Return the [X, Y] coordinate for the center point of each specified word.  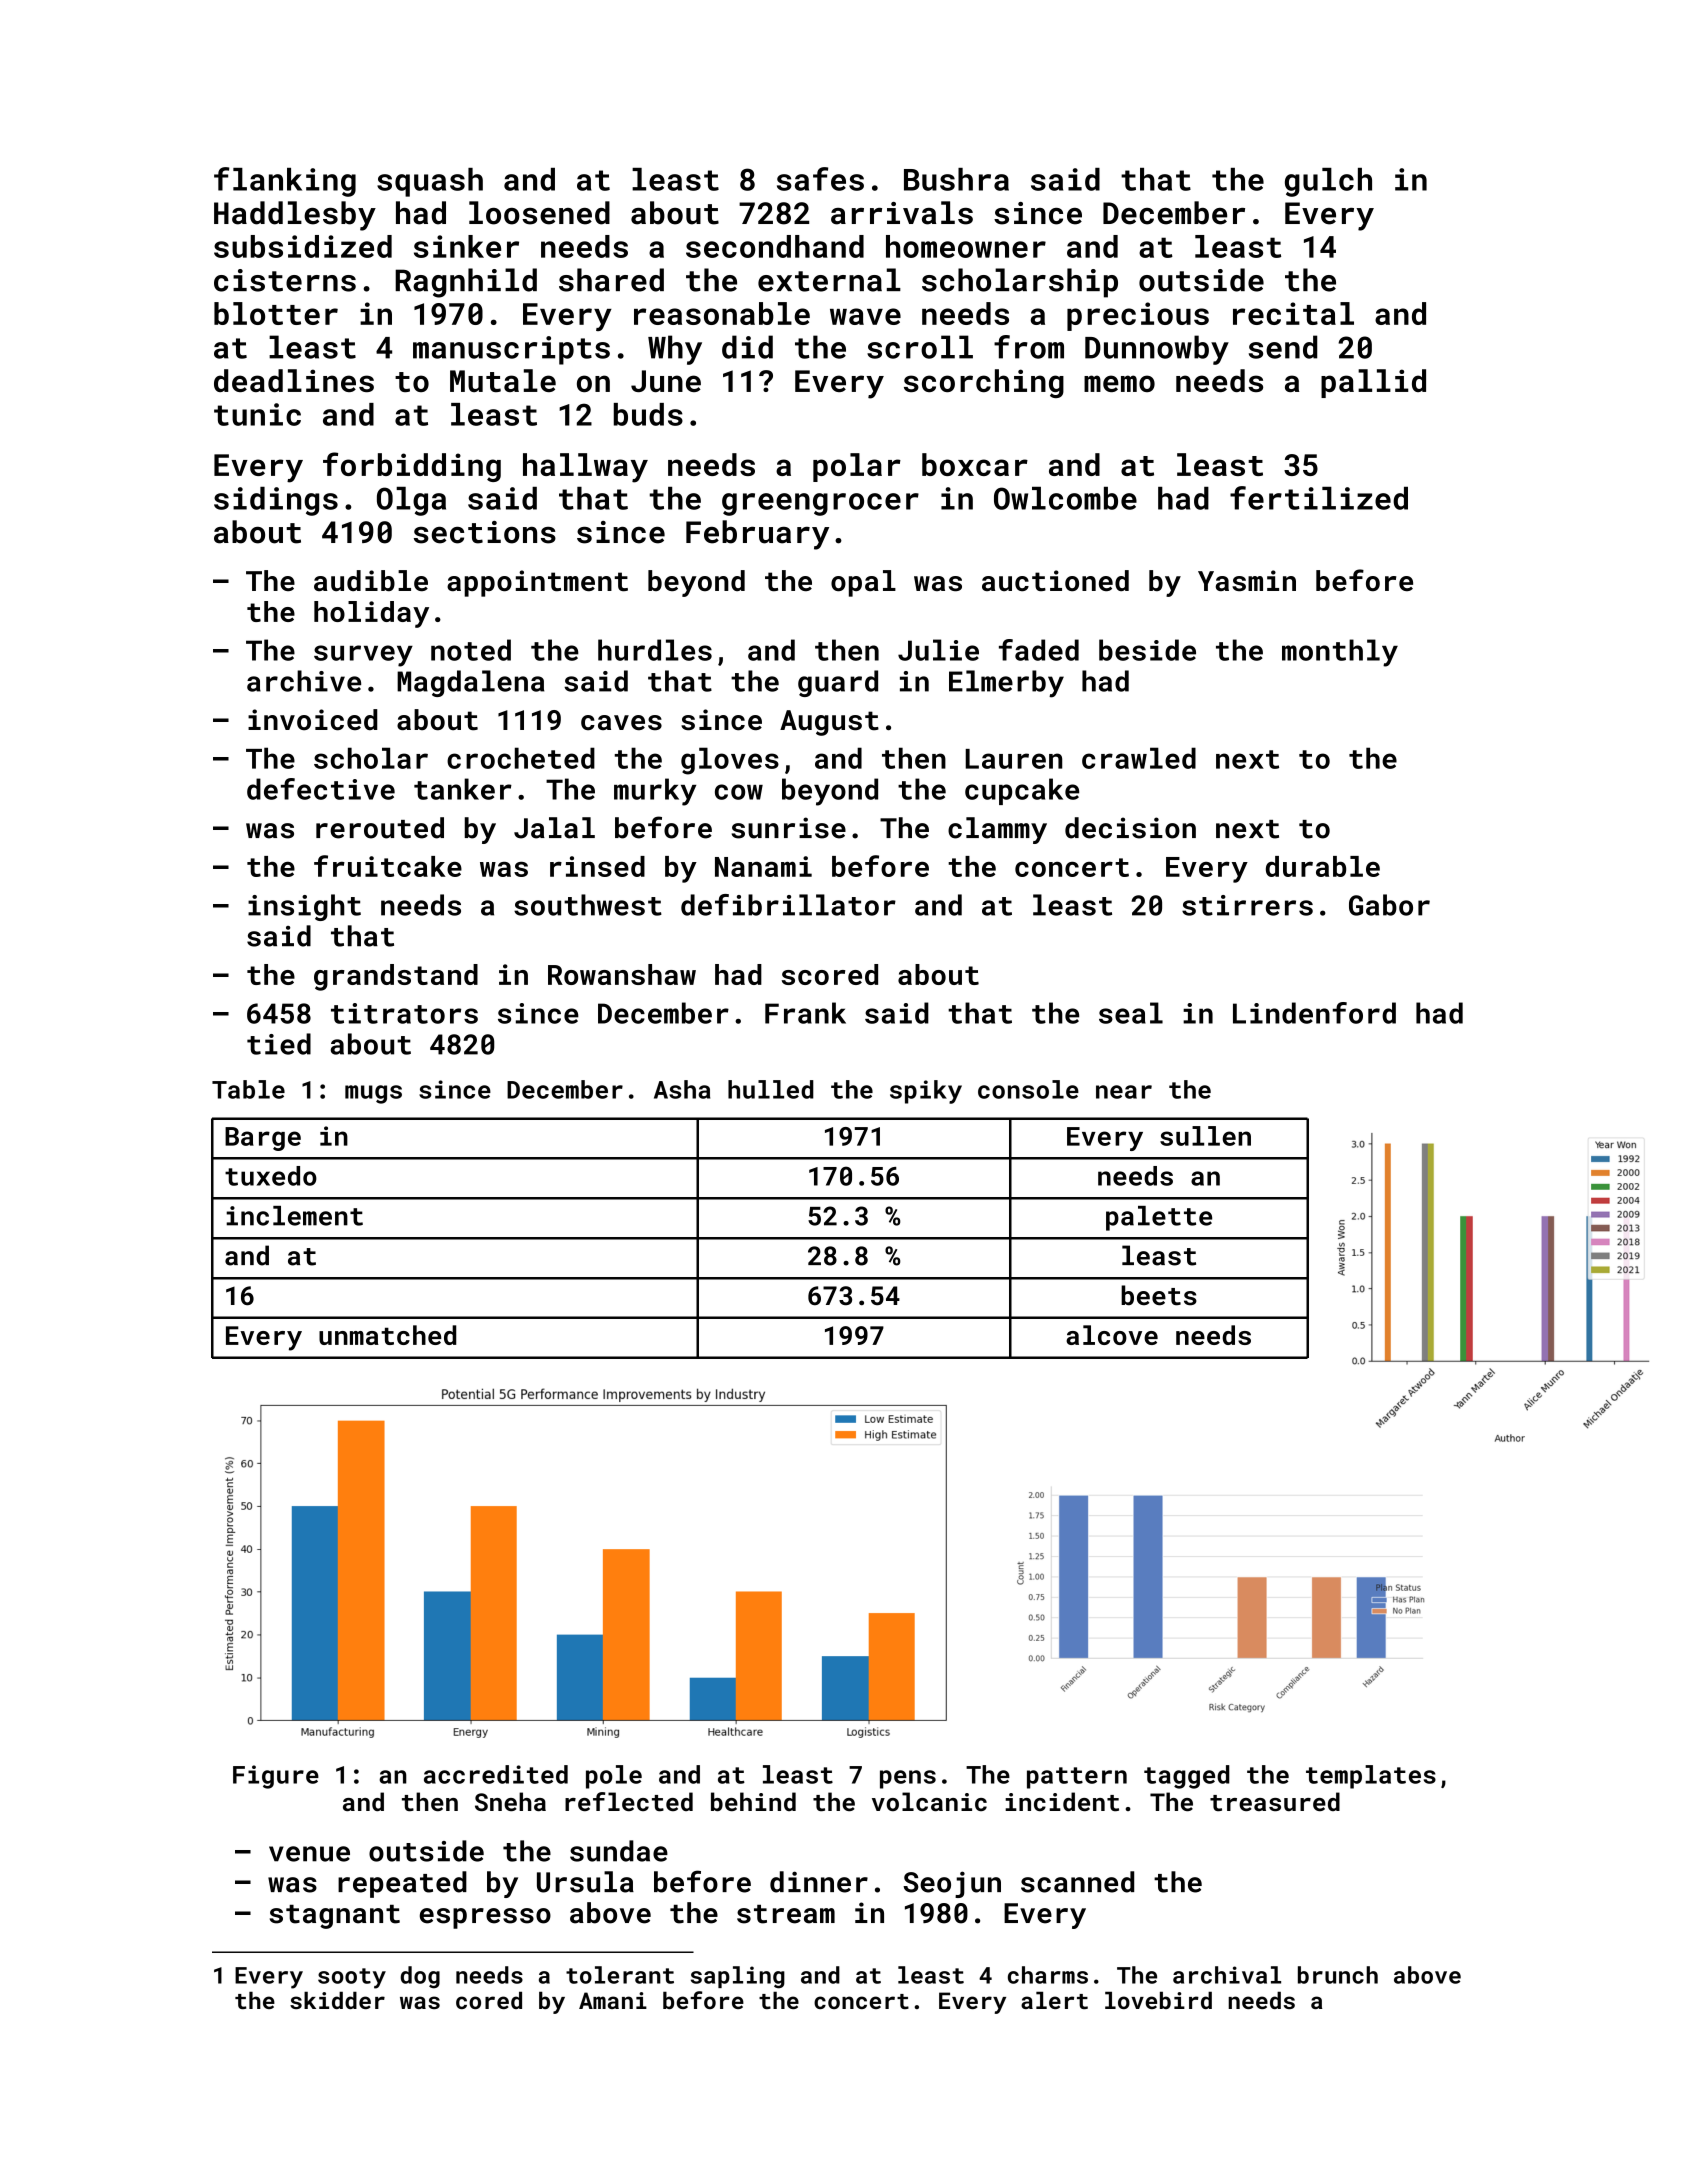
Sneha [510, 1801]
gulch [1328, 182]
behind [753, 1801]
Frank [805, 1013]
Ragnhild [466, 283]
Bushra [956, 179]
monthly [1340, 653]
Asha [682, 1089]
